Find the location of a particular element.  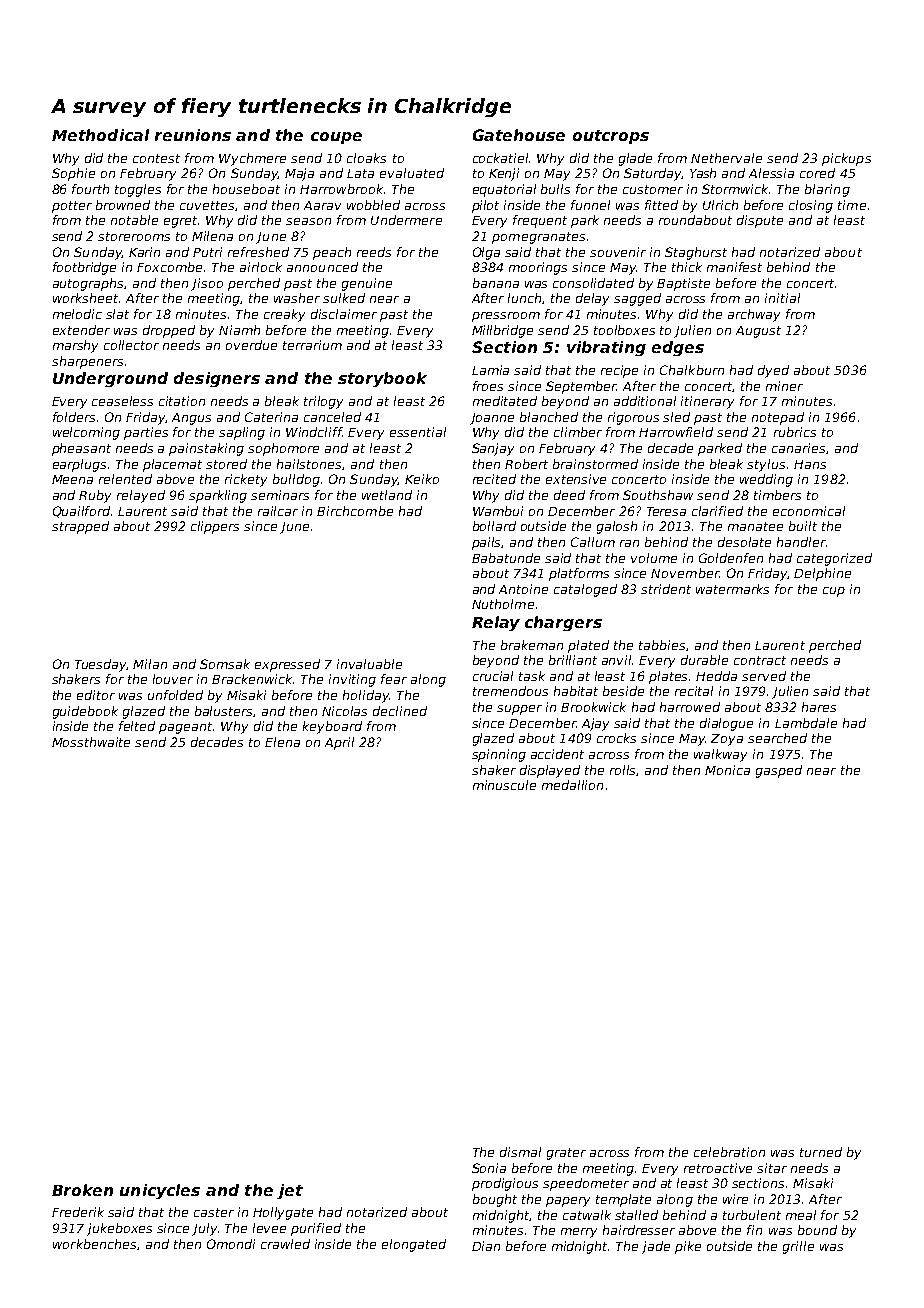

outcrops is located at coordinates (611, 137).
